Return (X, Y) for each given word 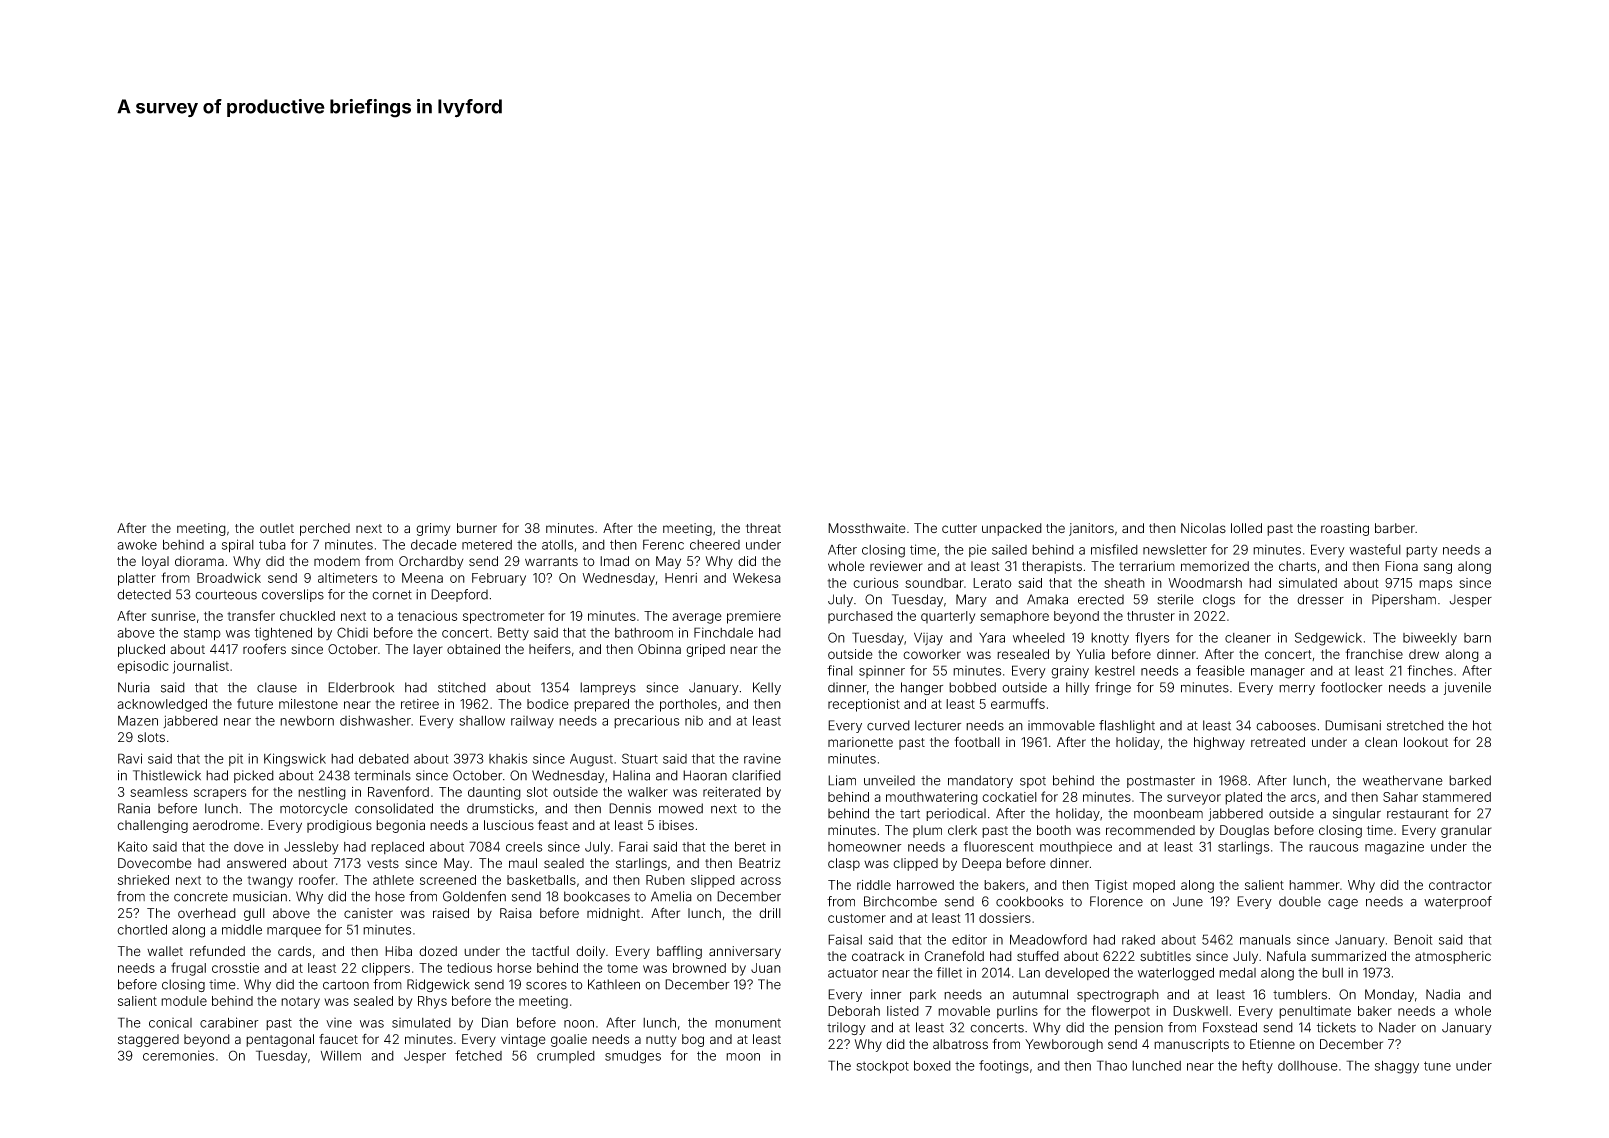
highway (1219, 743)
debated (384, 758)
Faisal (845, 939)
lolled (1246, 528)
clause (277, 687)
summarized (1348, 956)
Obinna (659, 649)
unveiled (889, 780)
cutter (959, 528)
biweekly (1430, 639)
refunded (217, 951)
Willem (341, 1055)
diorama (199, 561)
